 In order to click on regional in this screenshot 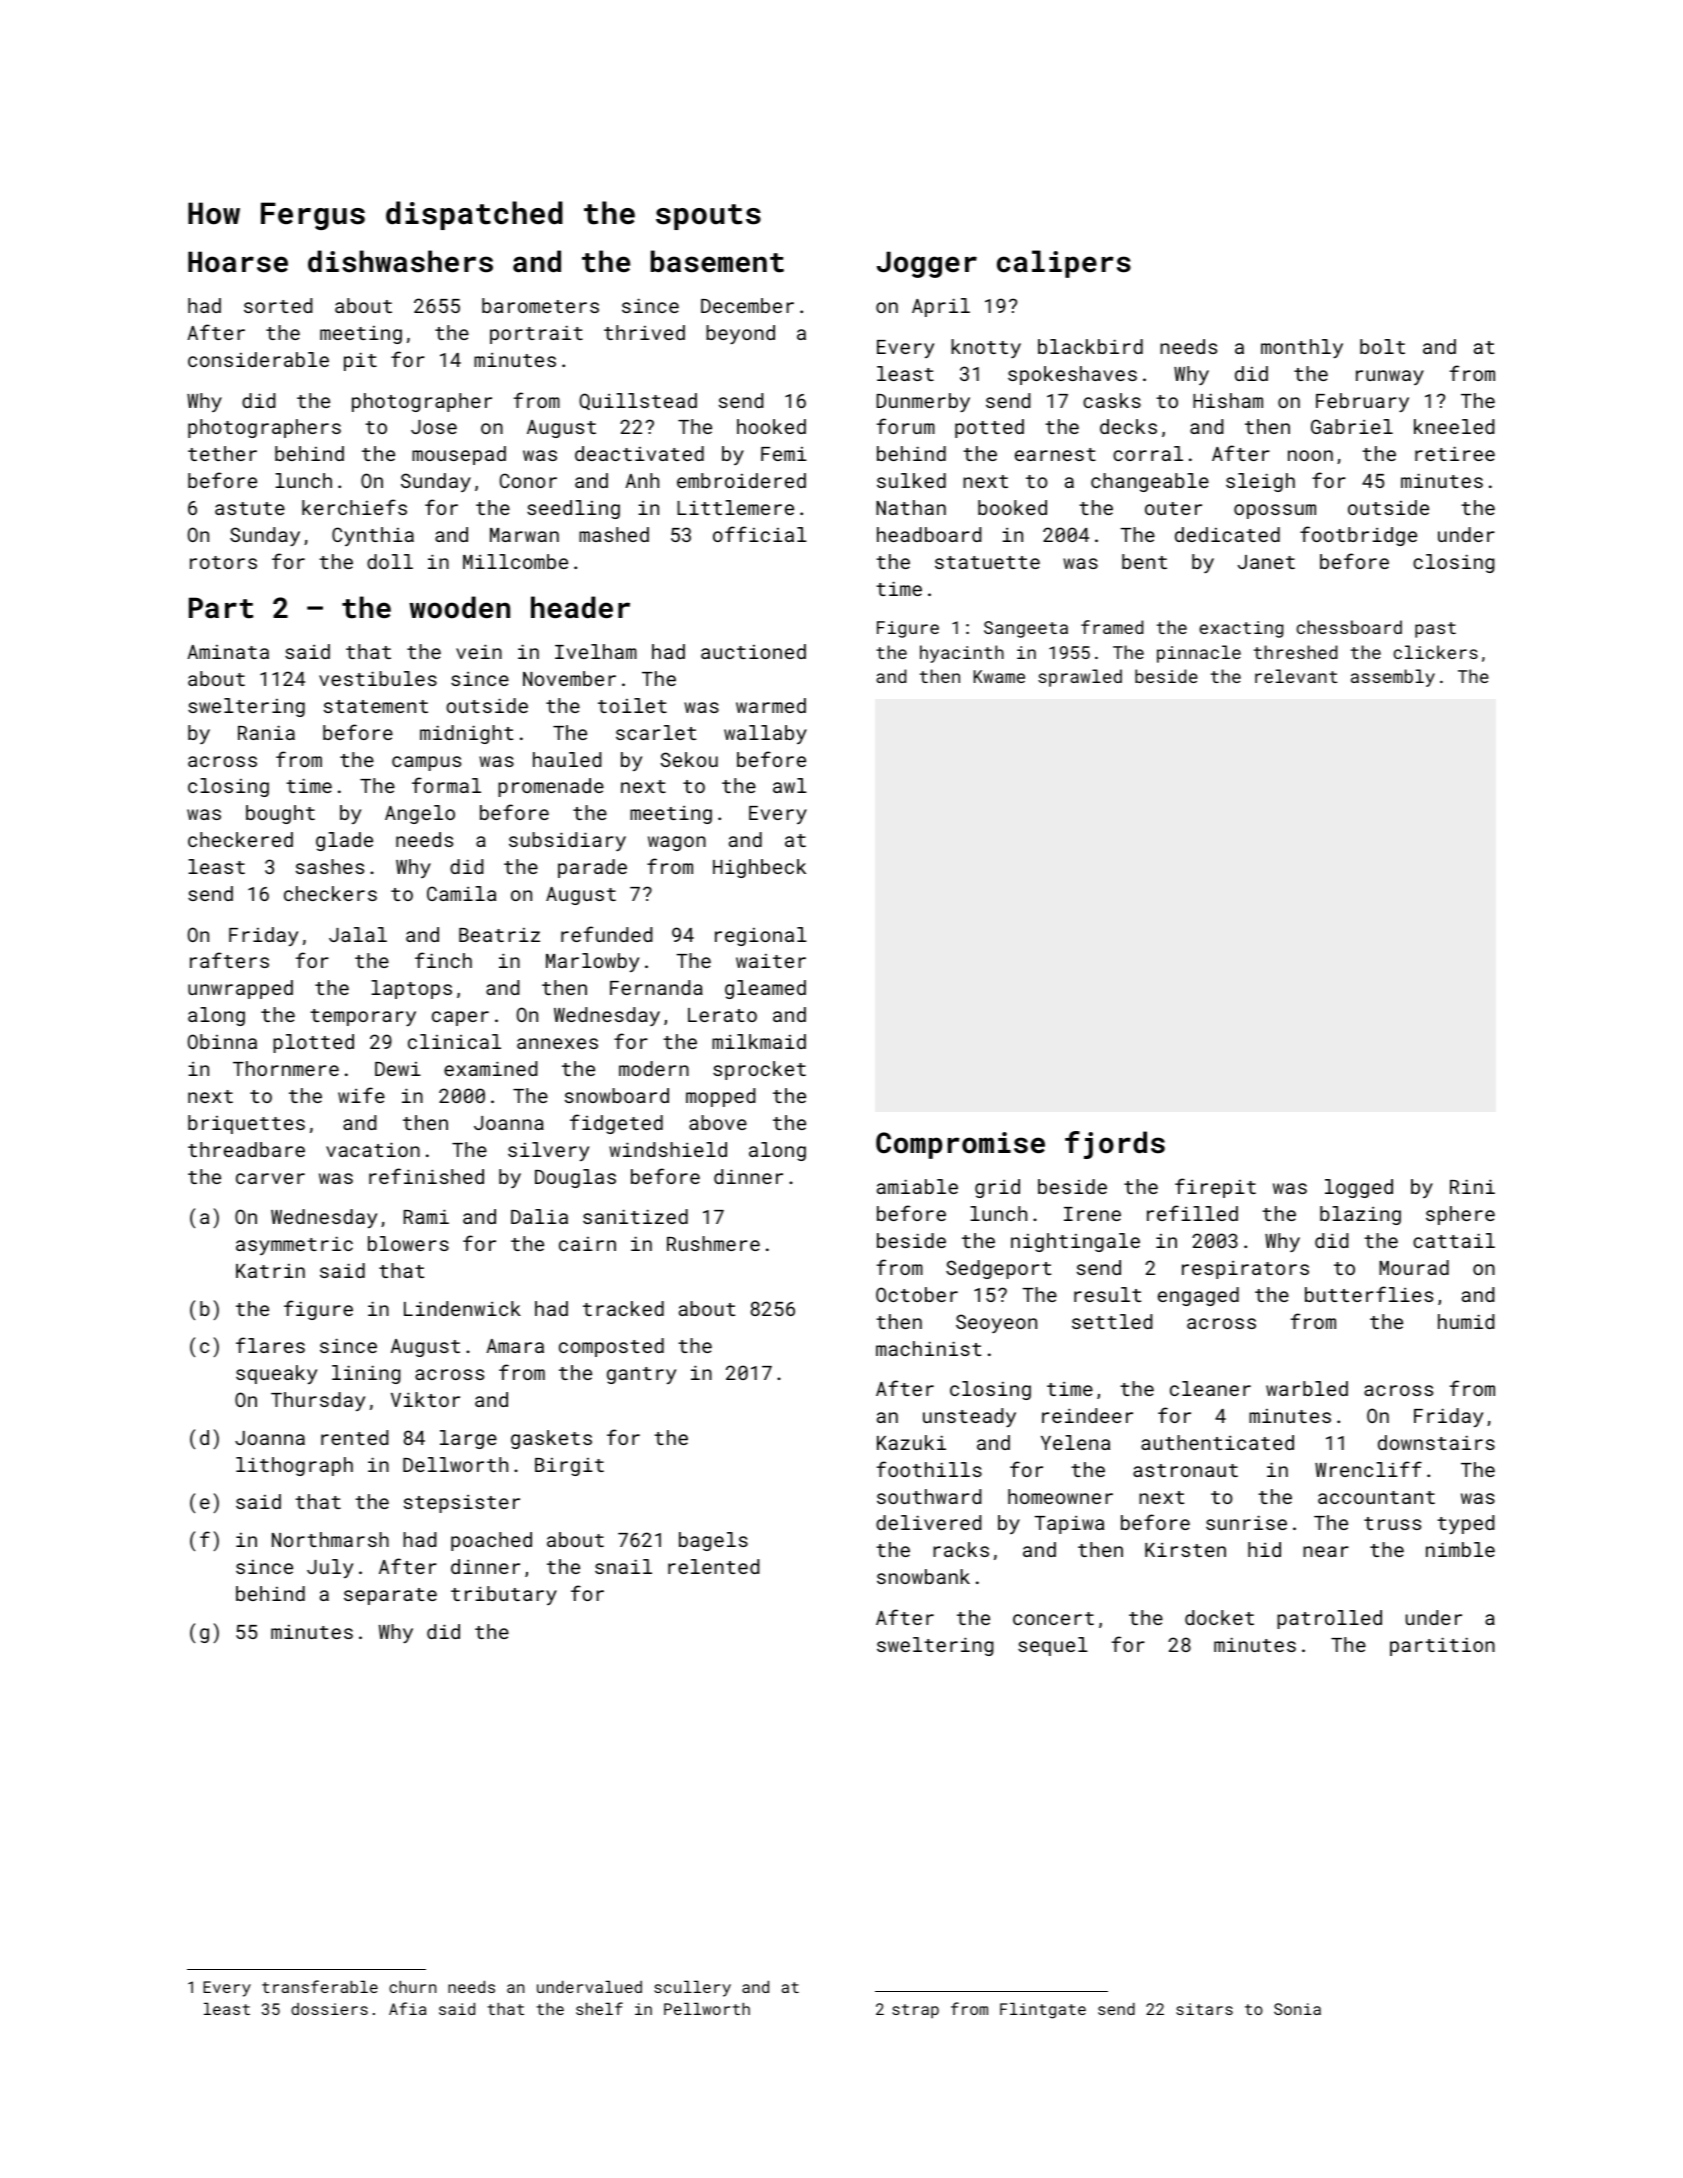, I will do `click(761, 936)`.
